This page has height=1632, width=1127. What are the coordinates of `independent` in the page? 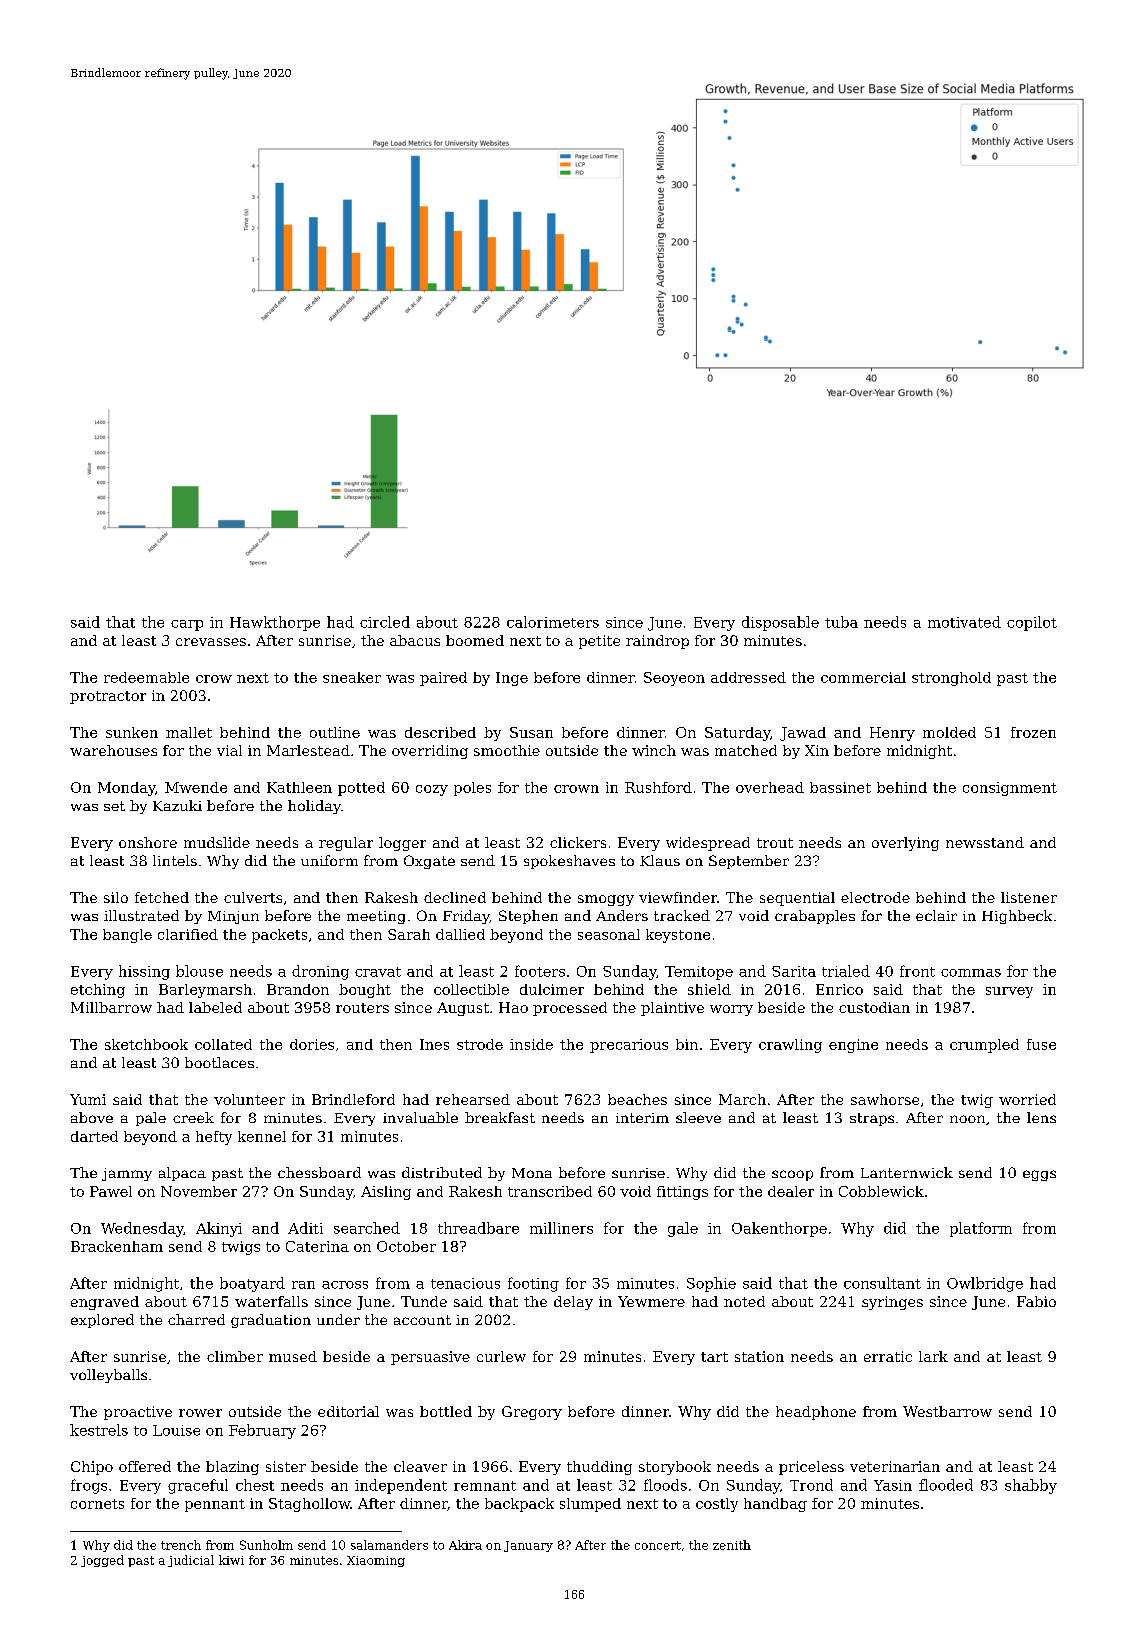 It's located at (401, 1486).
